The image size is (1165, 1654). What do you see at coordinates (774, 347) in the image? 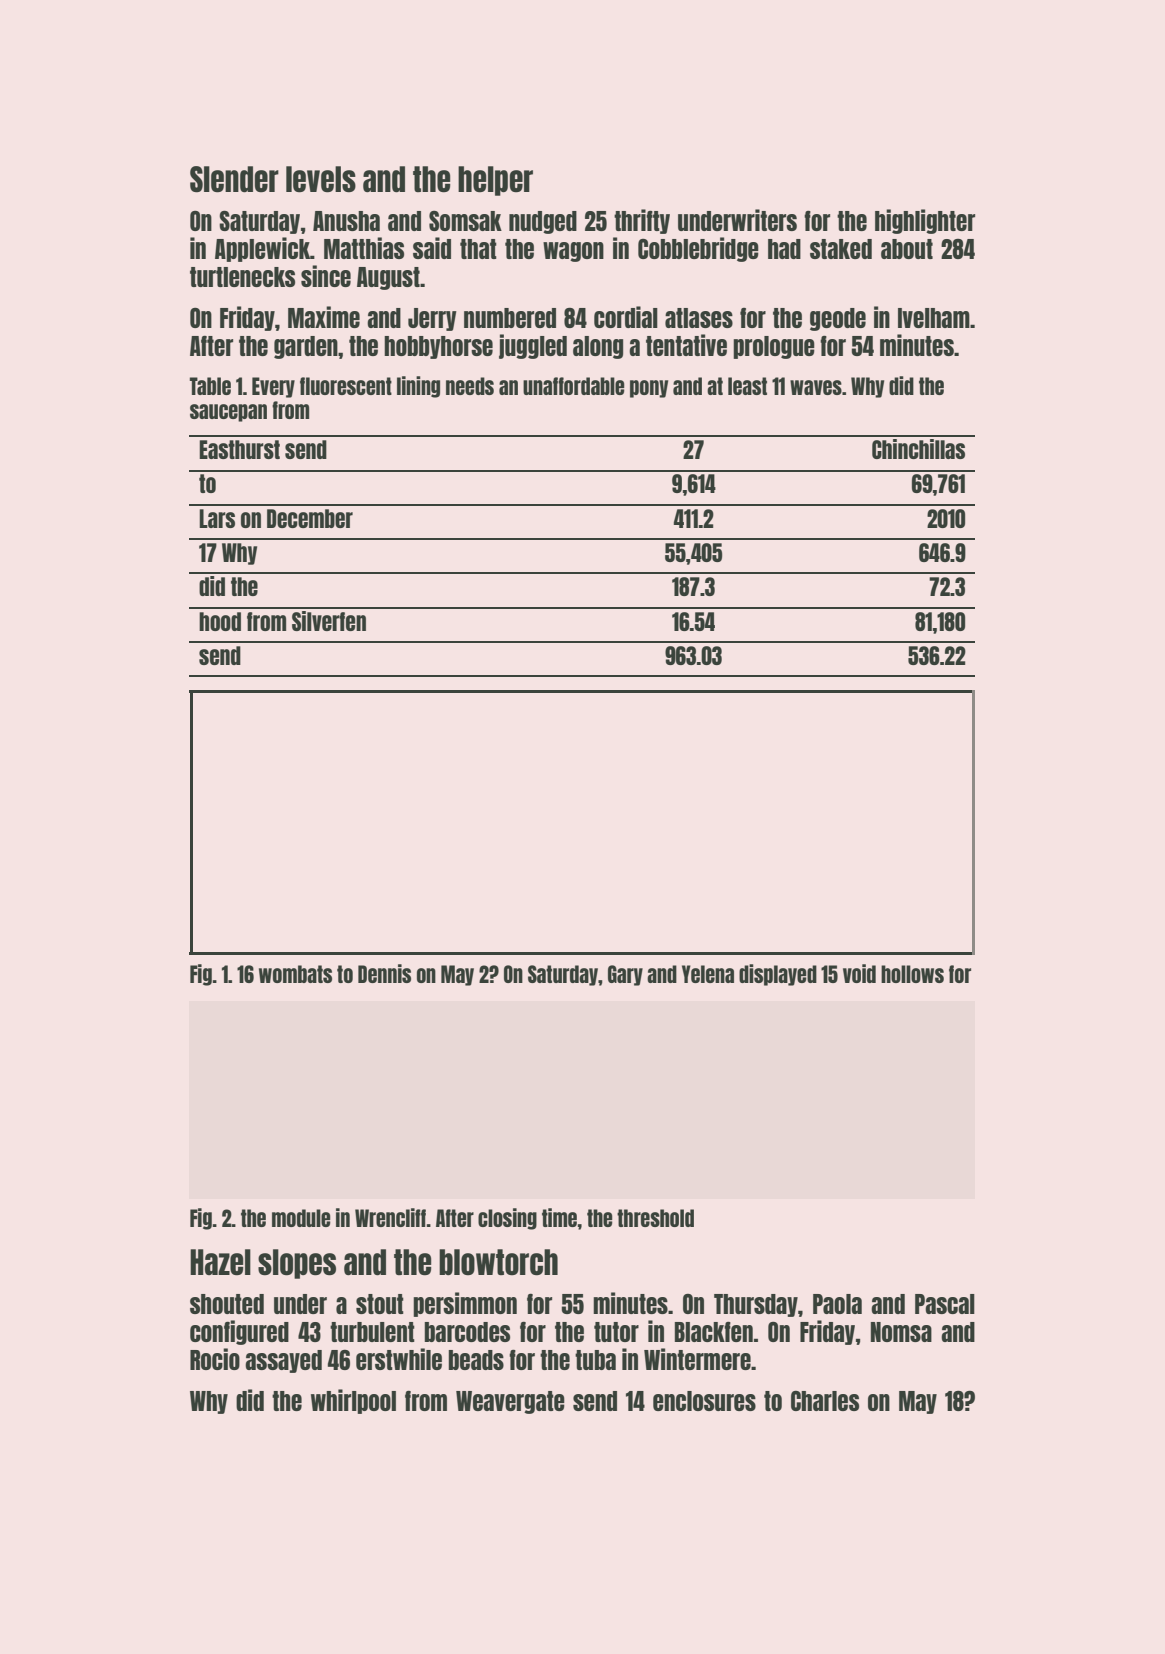
I see `prologue` at bounding box center [774, 347].
